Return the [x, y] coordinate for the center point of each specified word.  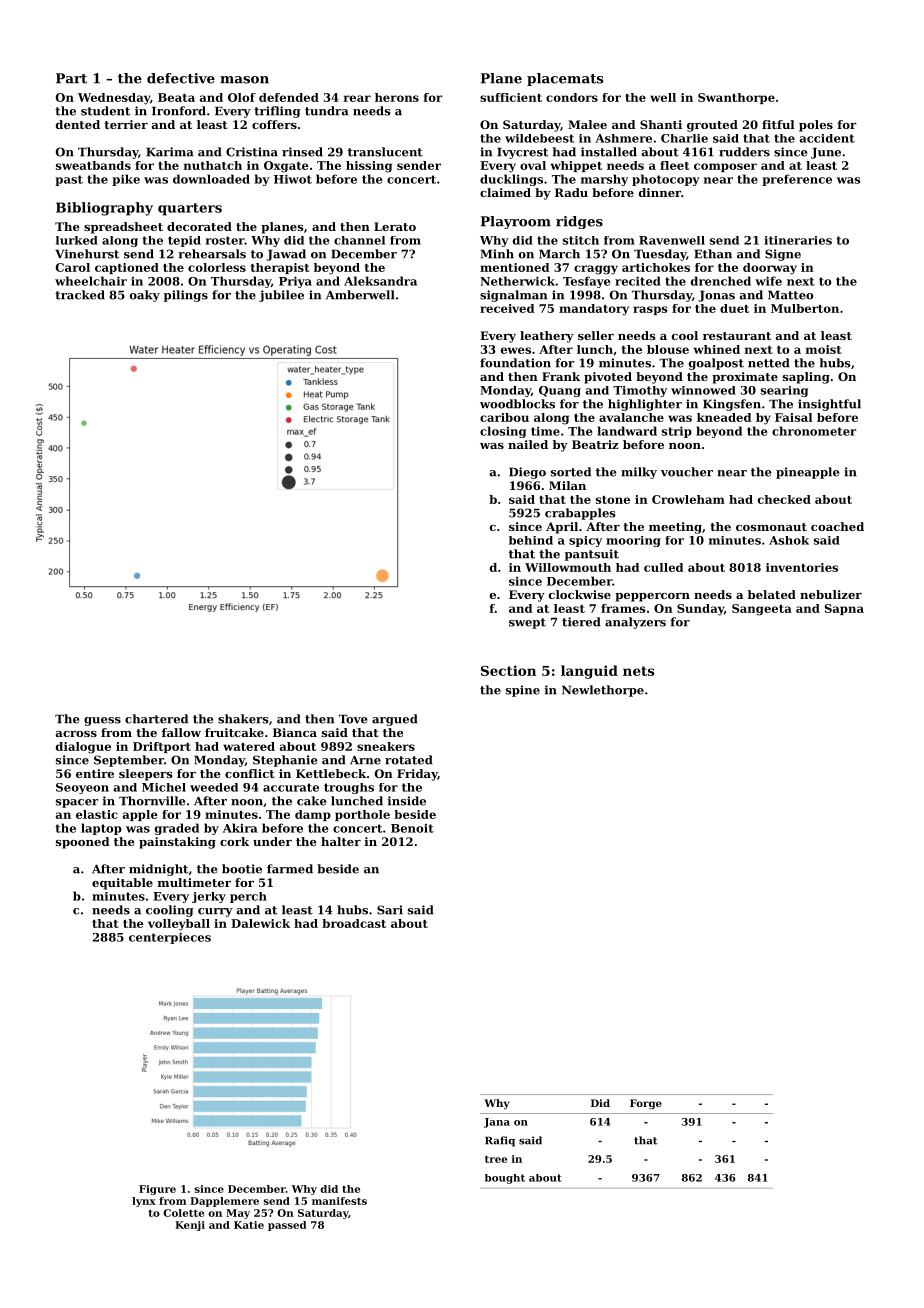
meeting [675, 528]
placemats [565, 79]
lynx [144, 1202]
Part [71, 78]
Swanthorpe [736, 98]
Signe [783, 255]
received [507, 308]
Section [508, 670]
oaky [145, 296]
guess [102, 721]
